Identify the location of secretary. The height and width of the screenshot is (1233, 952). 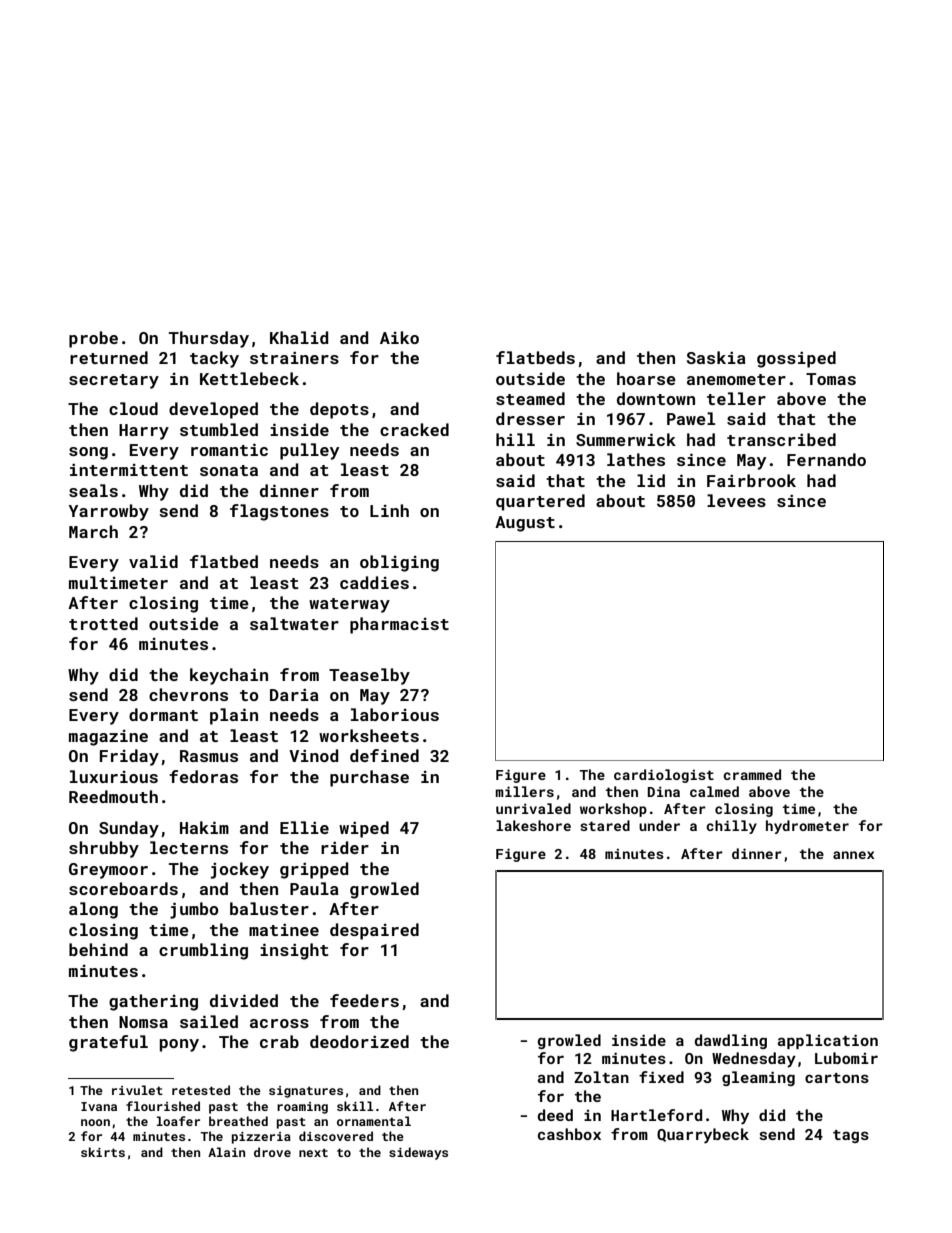
(114, 381).
